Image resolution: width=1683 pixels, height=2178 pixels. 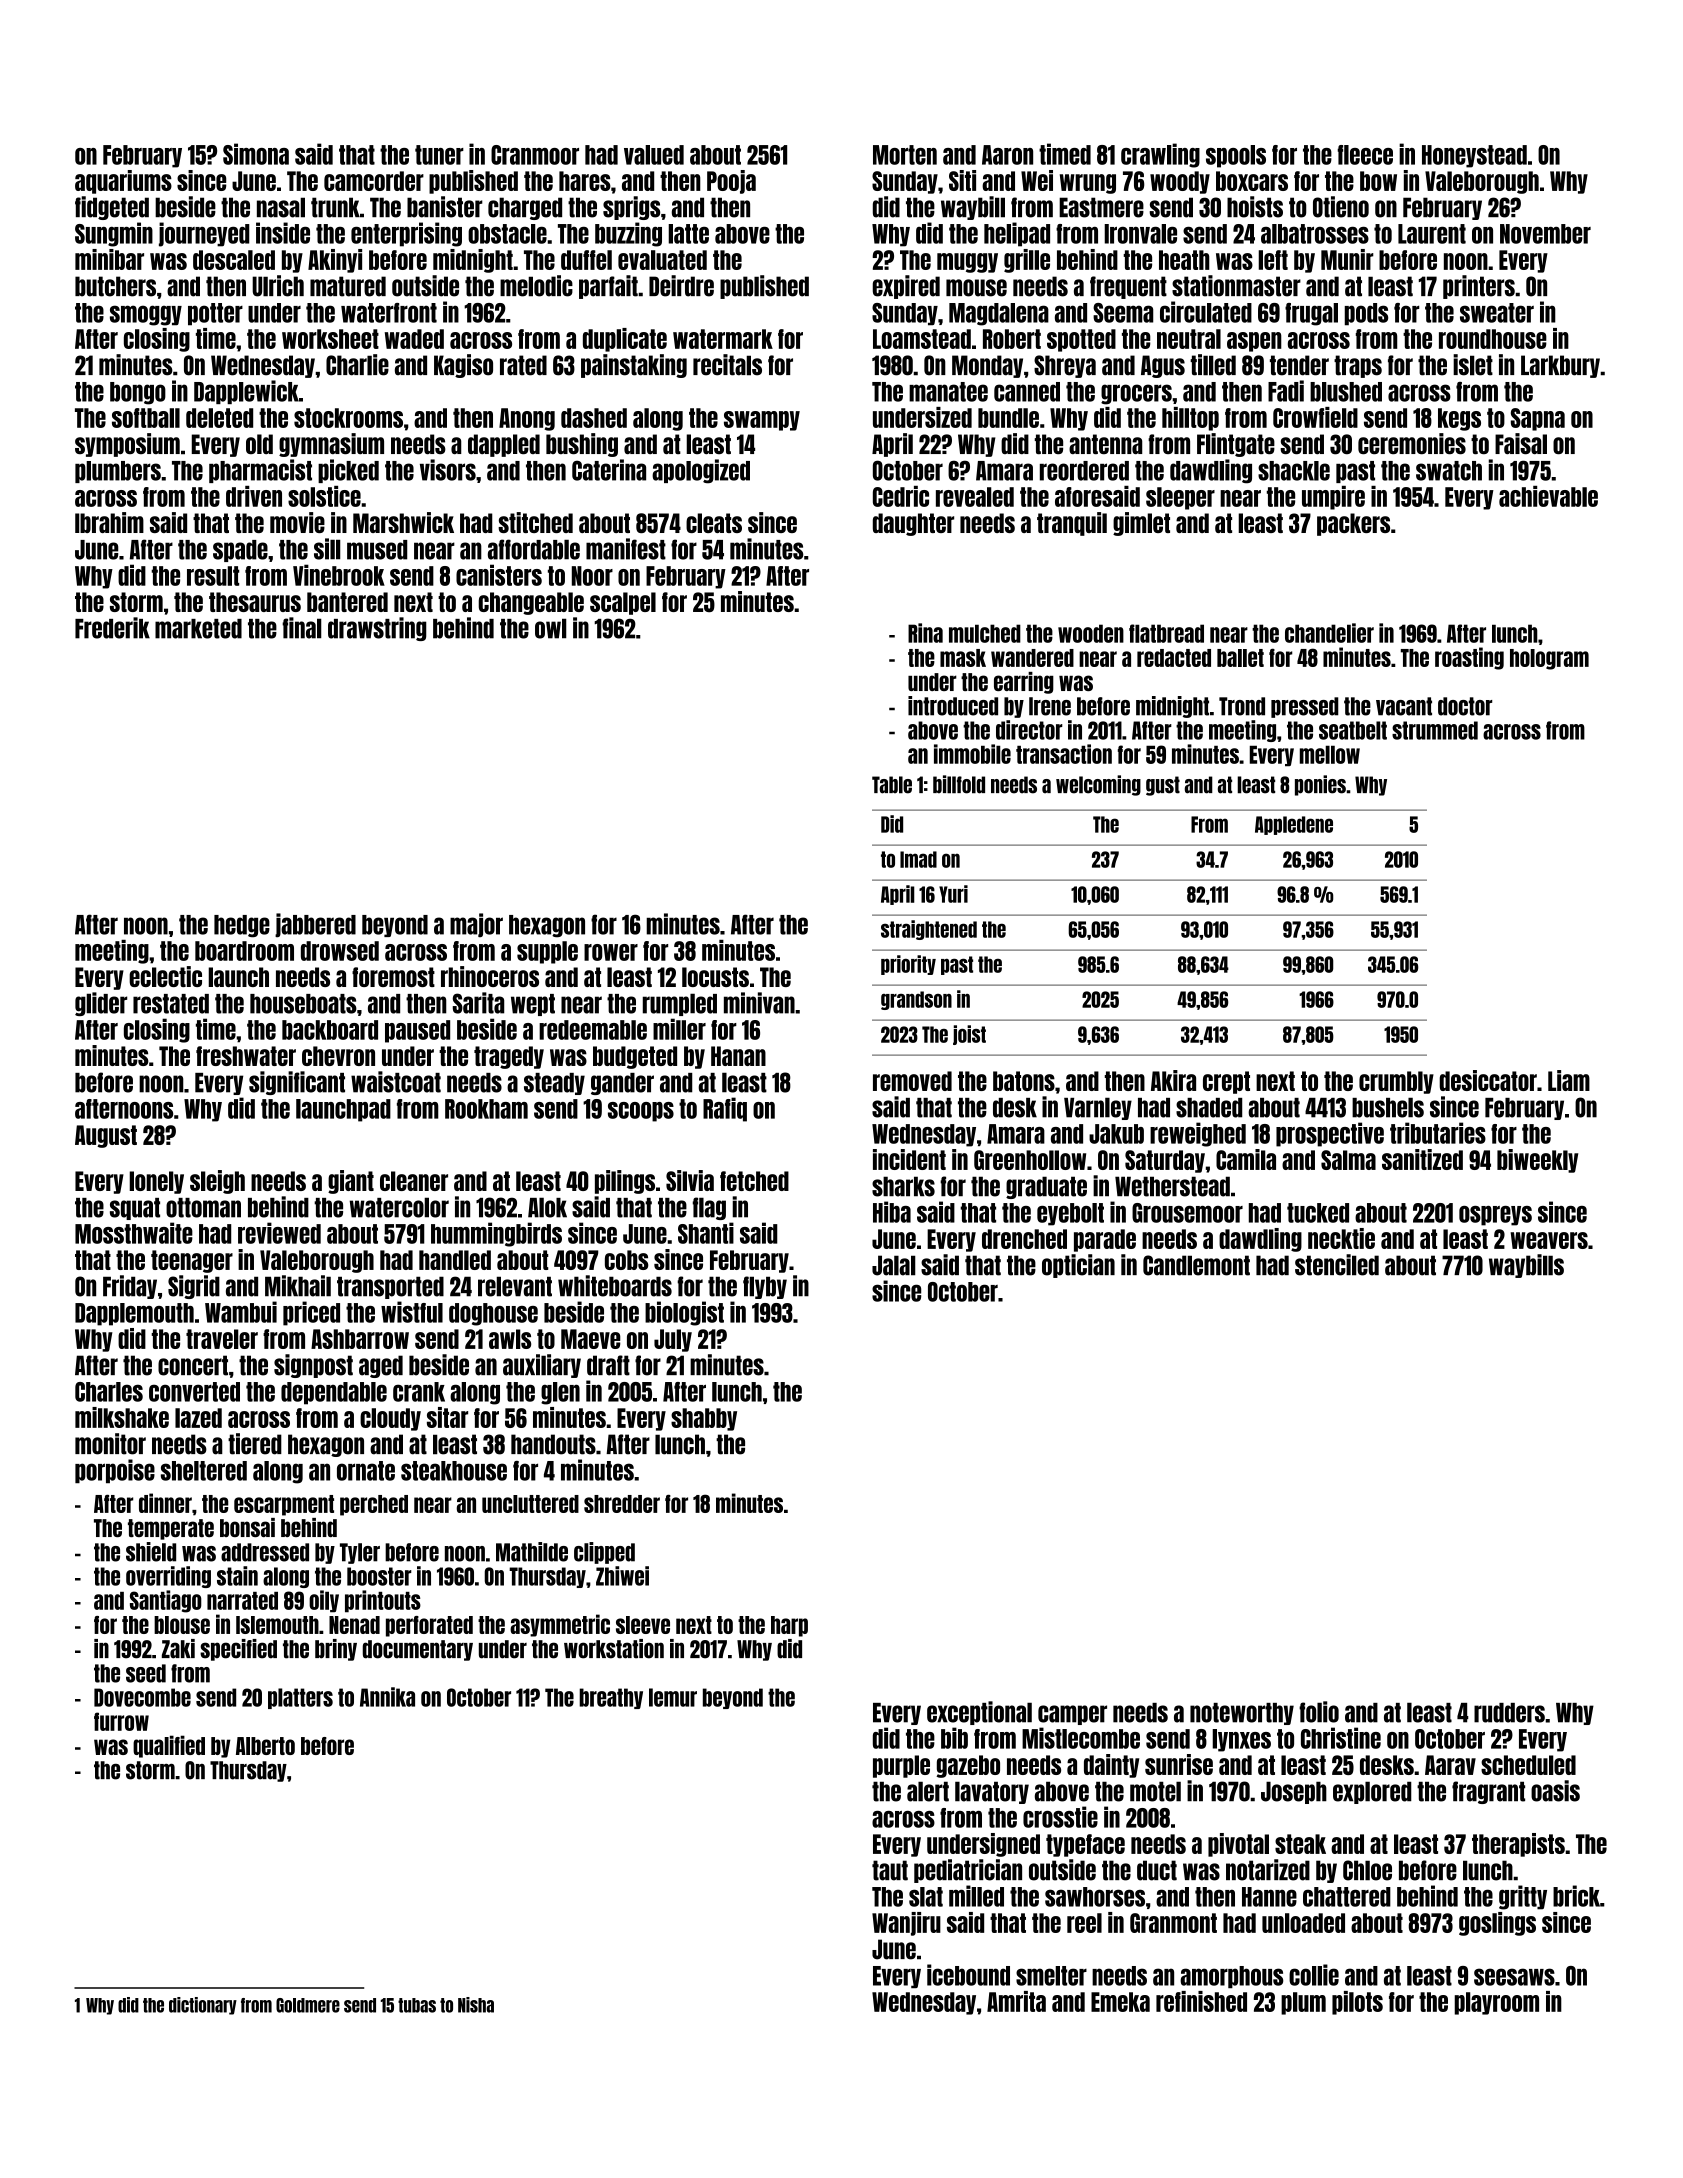 I want to click on valued, so click(x=654, y=155).
